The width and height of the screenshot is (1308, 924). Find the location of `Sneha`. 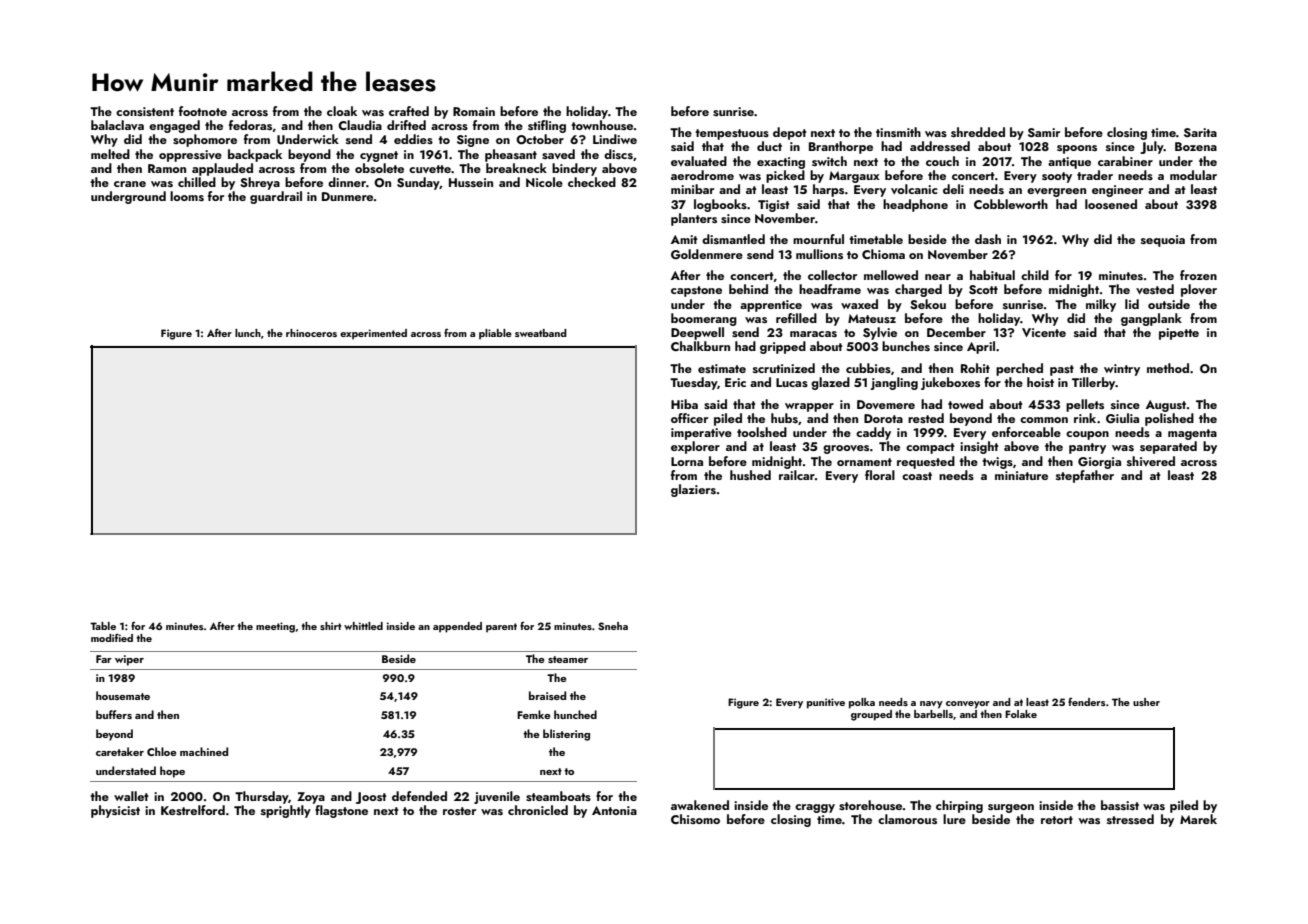

Sneha is located at coordinates (613, 626).
